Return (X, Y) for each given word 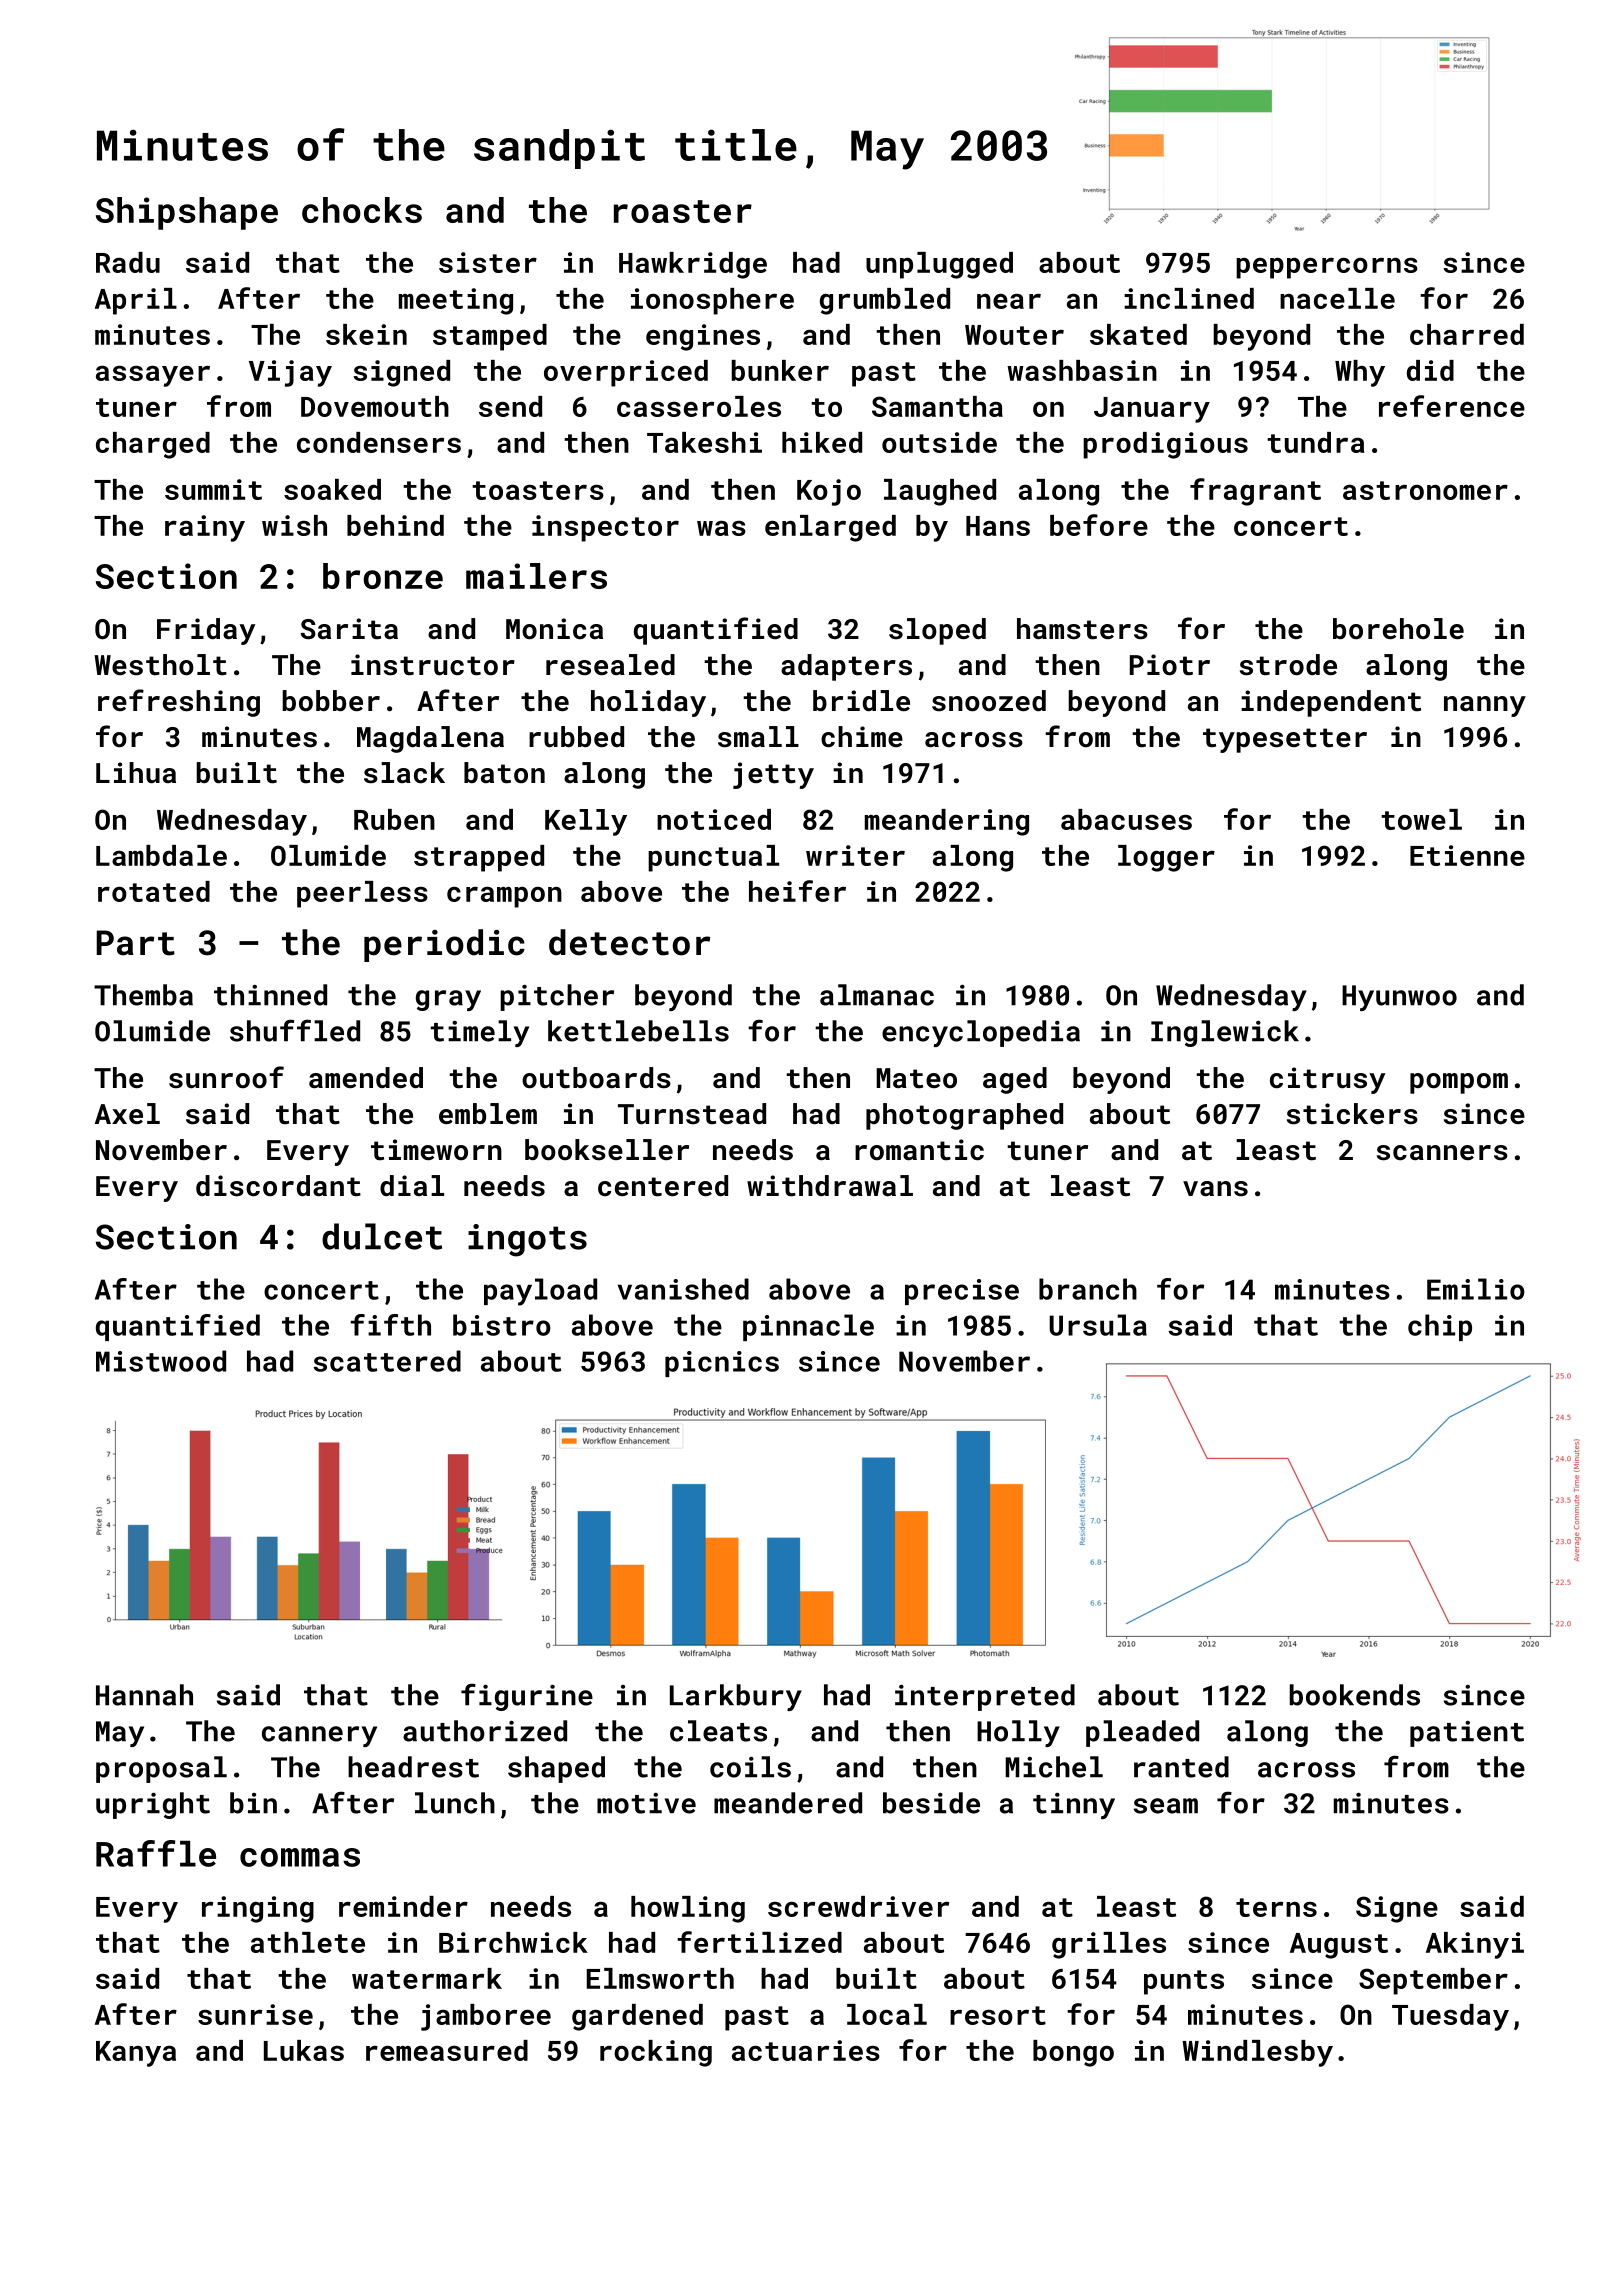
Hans (998, 526)
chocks (362, 210)
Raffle (156, 1853)
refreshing (179, 703)
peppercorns (1327, 268)
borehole (1398, 628)
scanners (1442, 1153)
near (1009, 301)
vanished (683, 1289)
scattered (387, 1361)
